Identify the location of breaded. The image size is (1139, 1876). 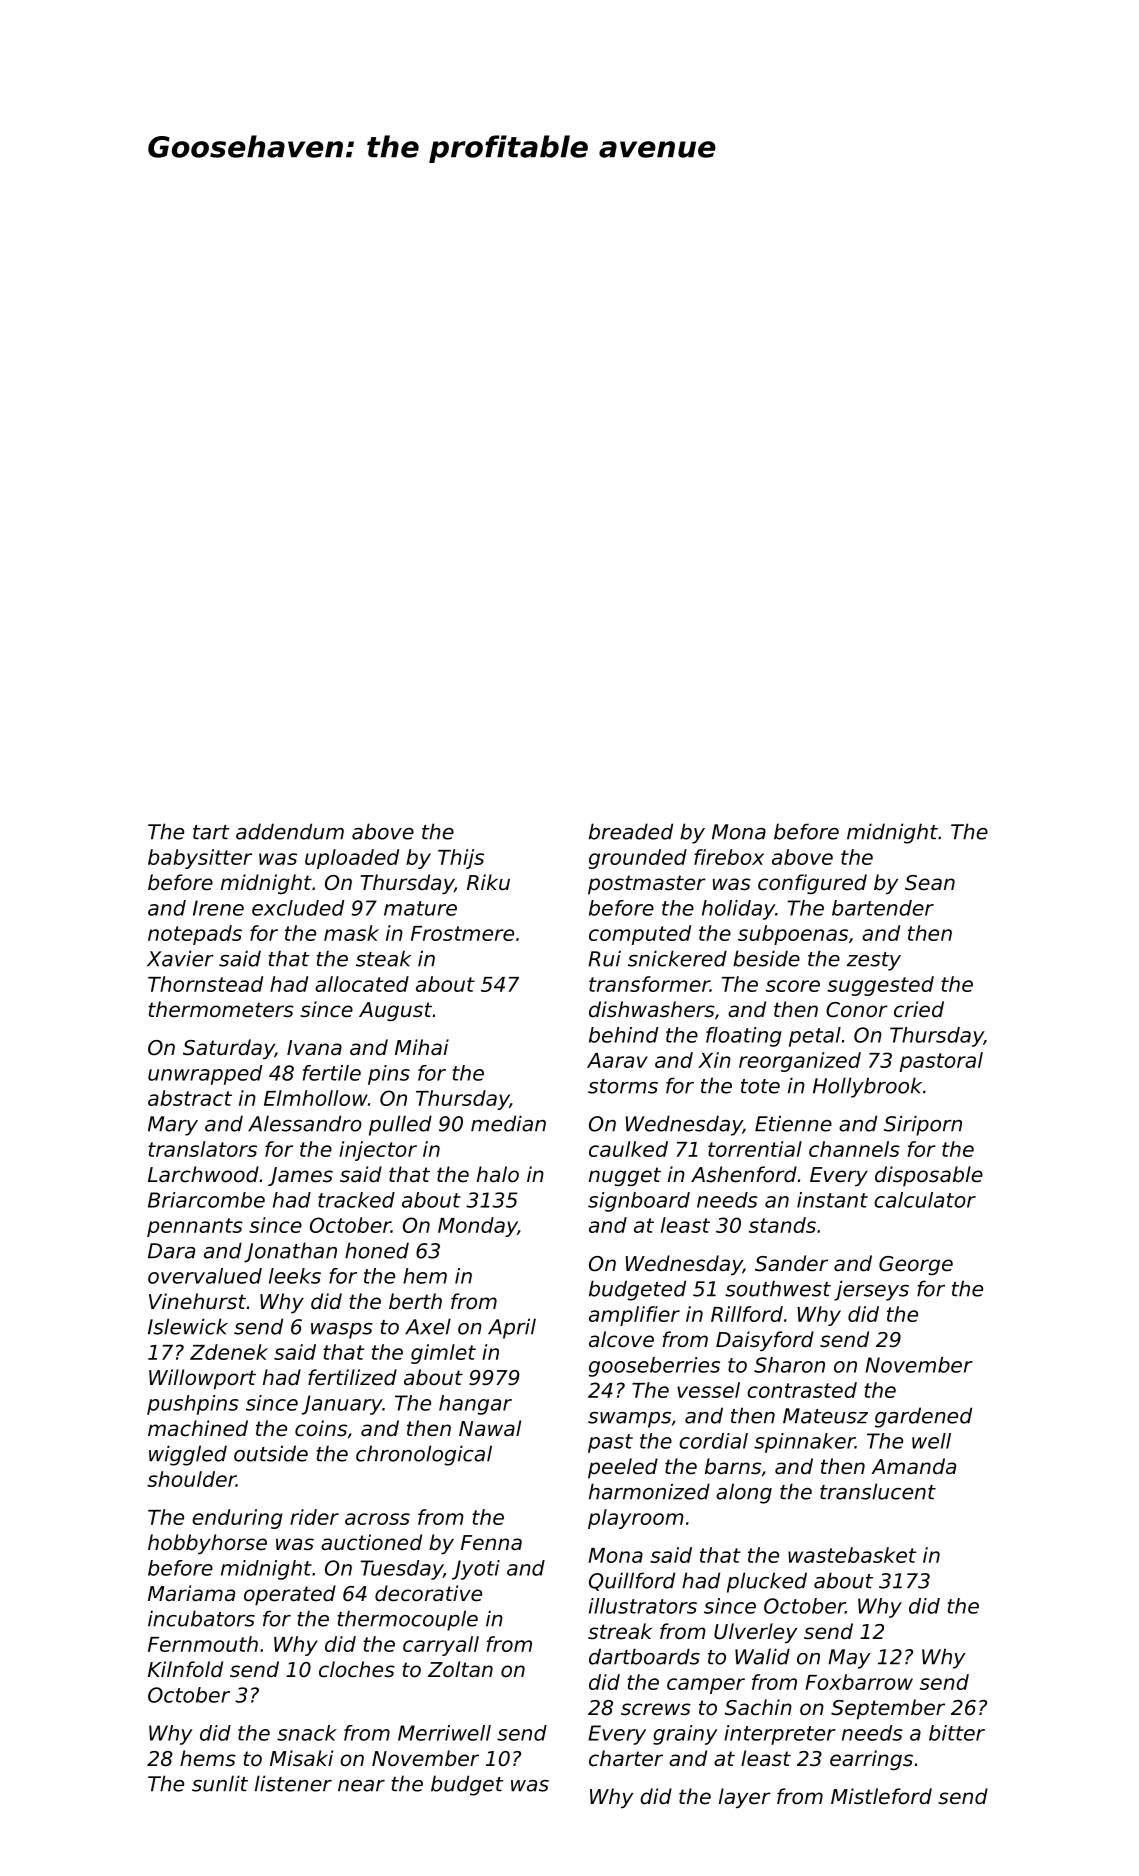
(631, 831).
